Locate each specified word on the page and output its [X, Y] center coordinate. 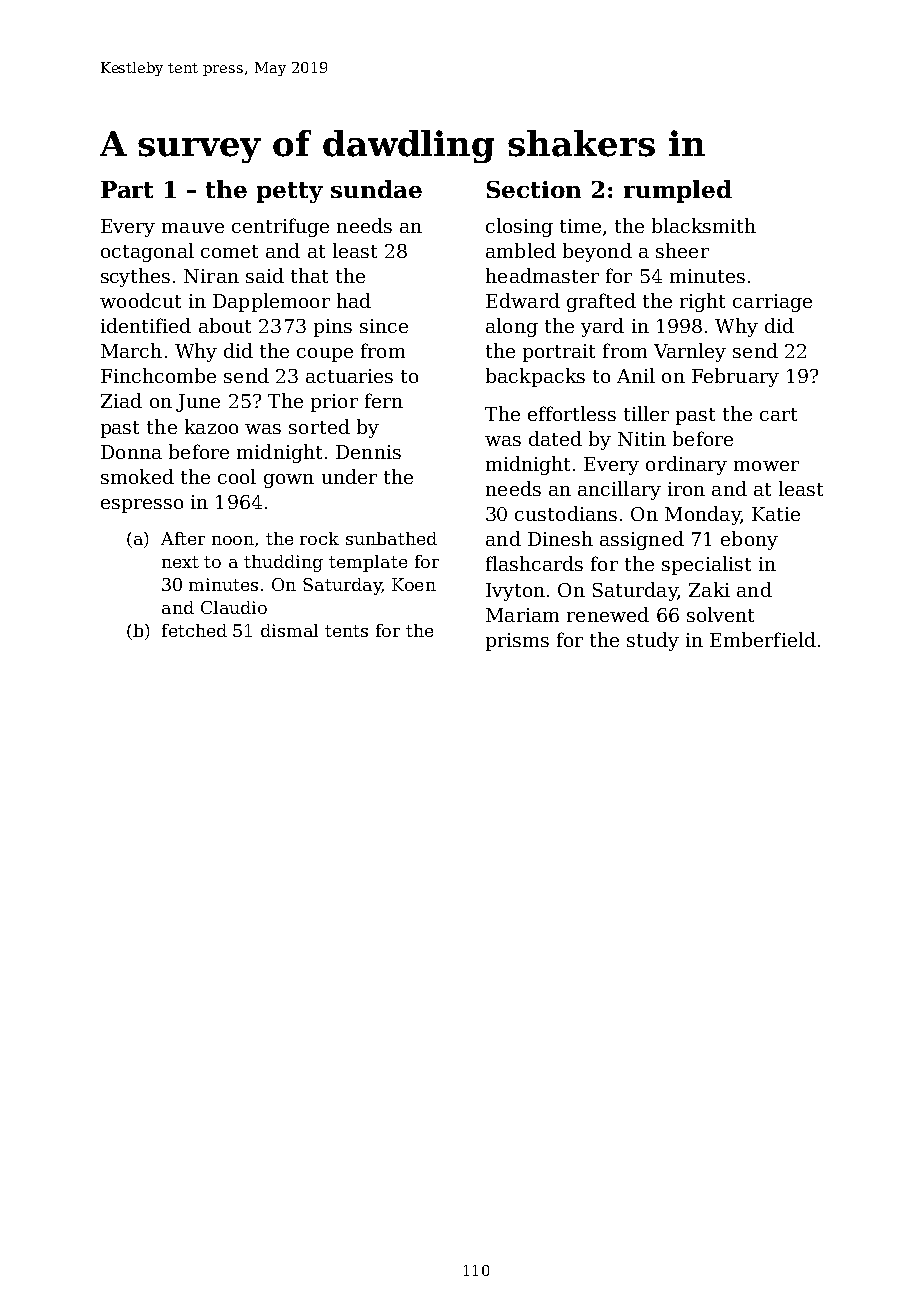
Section [534, 189]
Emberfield [763, 639]
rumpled [678, 191]
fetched [194, 630]
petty [290, 192]
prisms [517, 642]
